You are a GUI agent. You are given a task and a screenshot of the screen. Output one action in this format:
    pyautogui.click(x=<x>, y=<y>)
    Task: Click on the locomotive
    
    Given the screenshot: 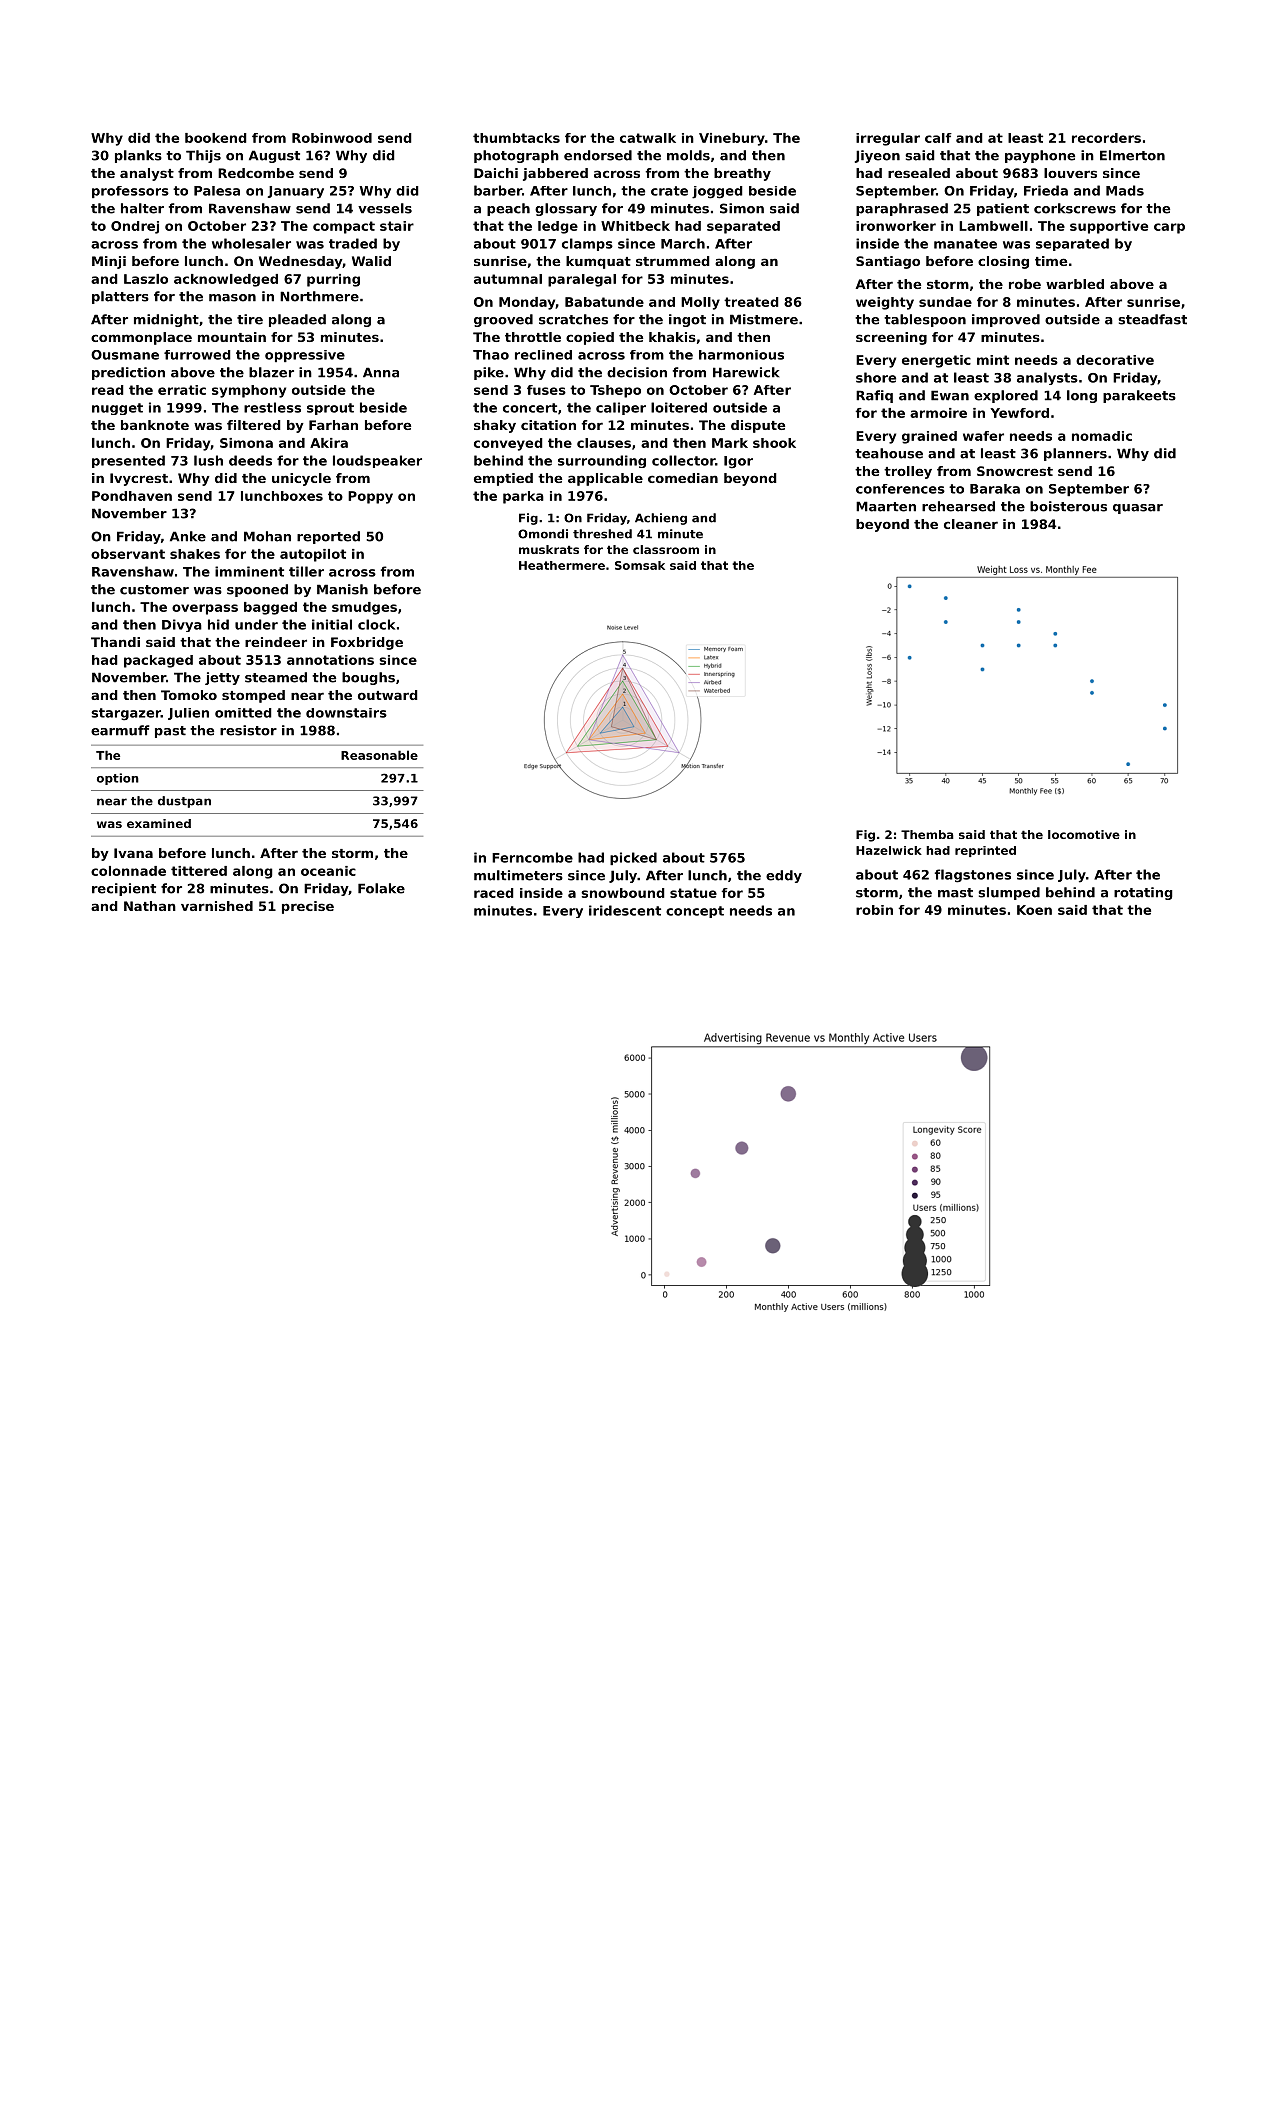 What is the action you would take?
    pyautogui.click(x=1084, y=834)
